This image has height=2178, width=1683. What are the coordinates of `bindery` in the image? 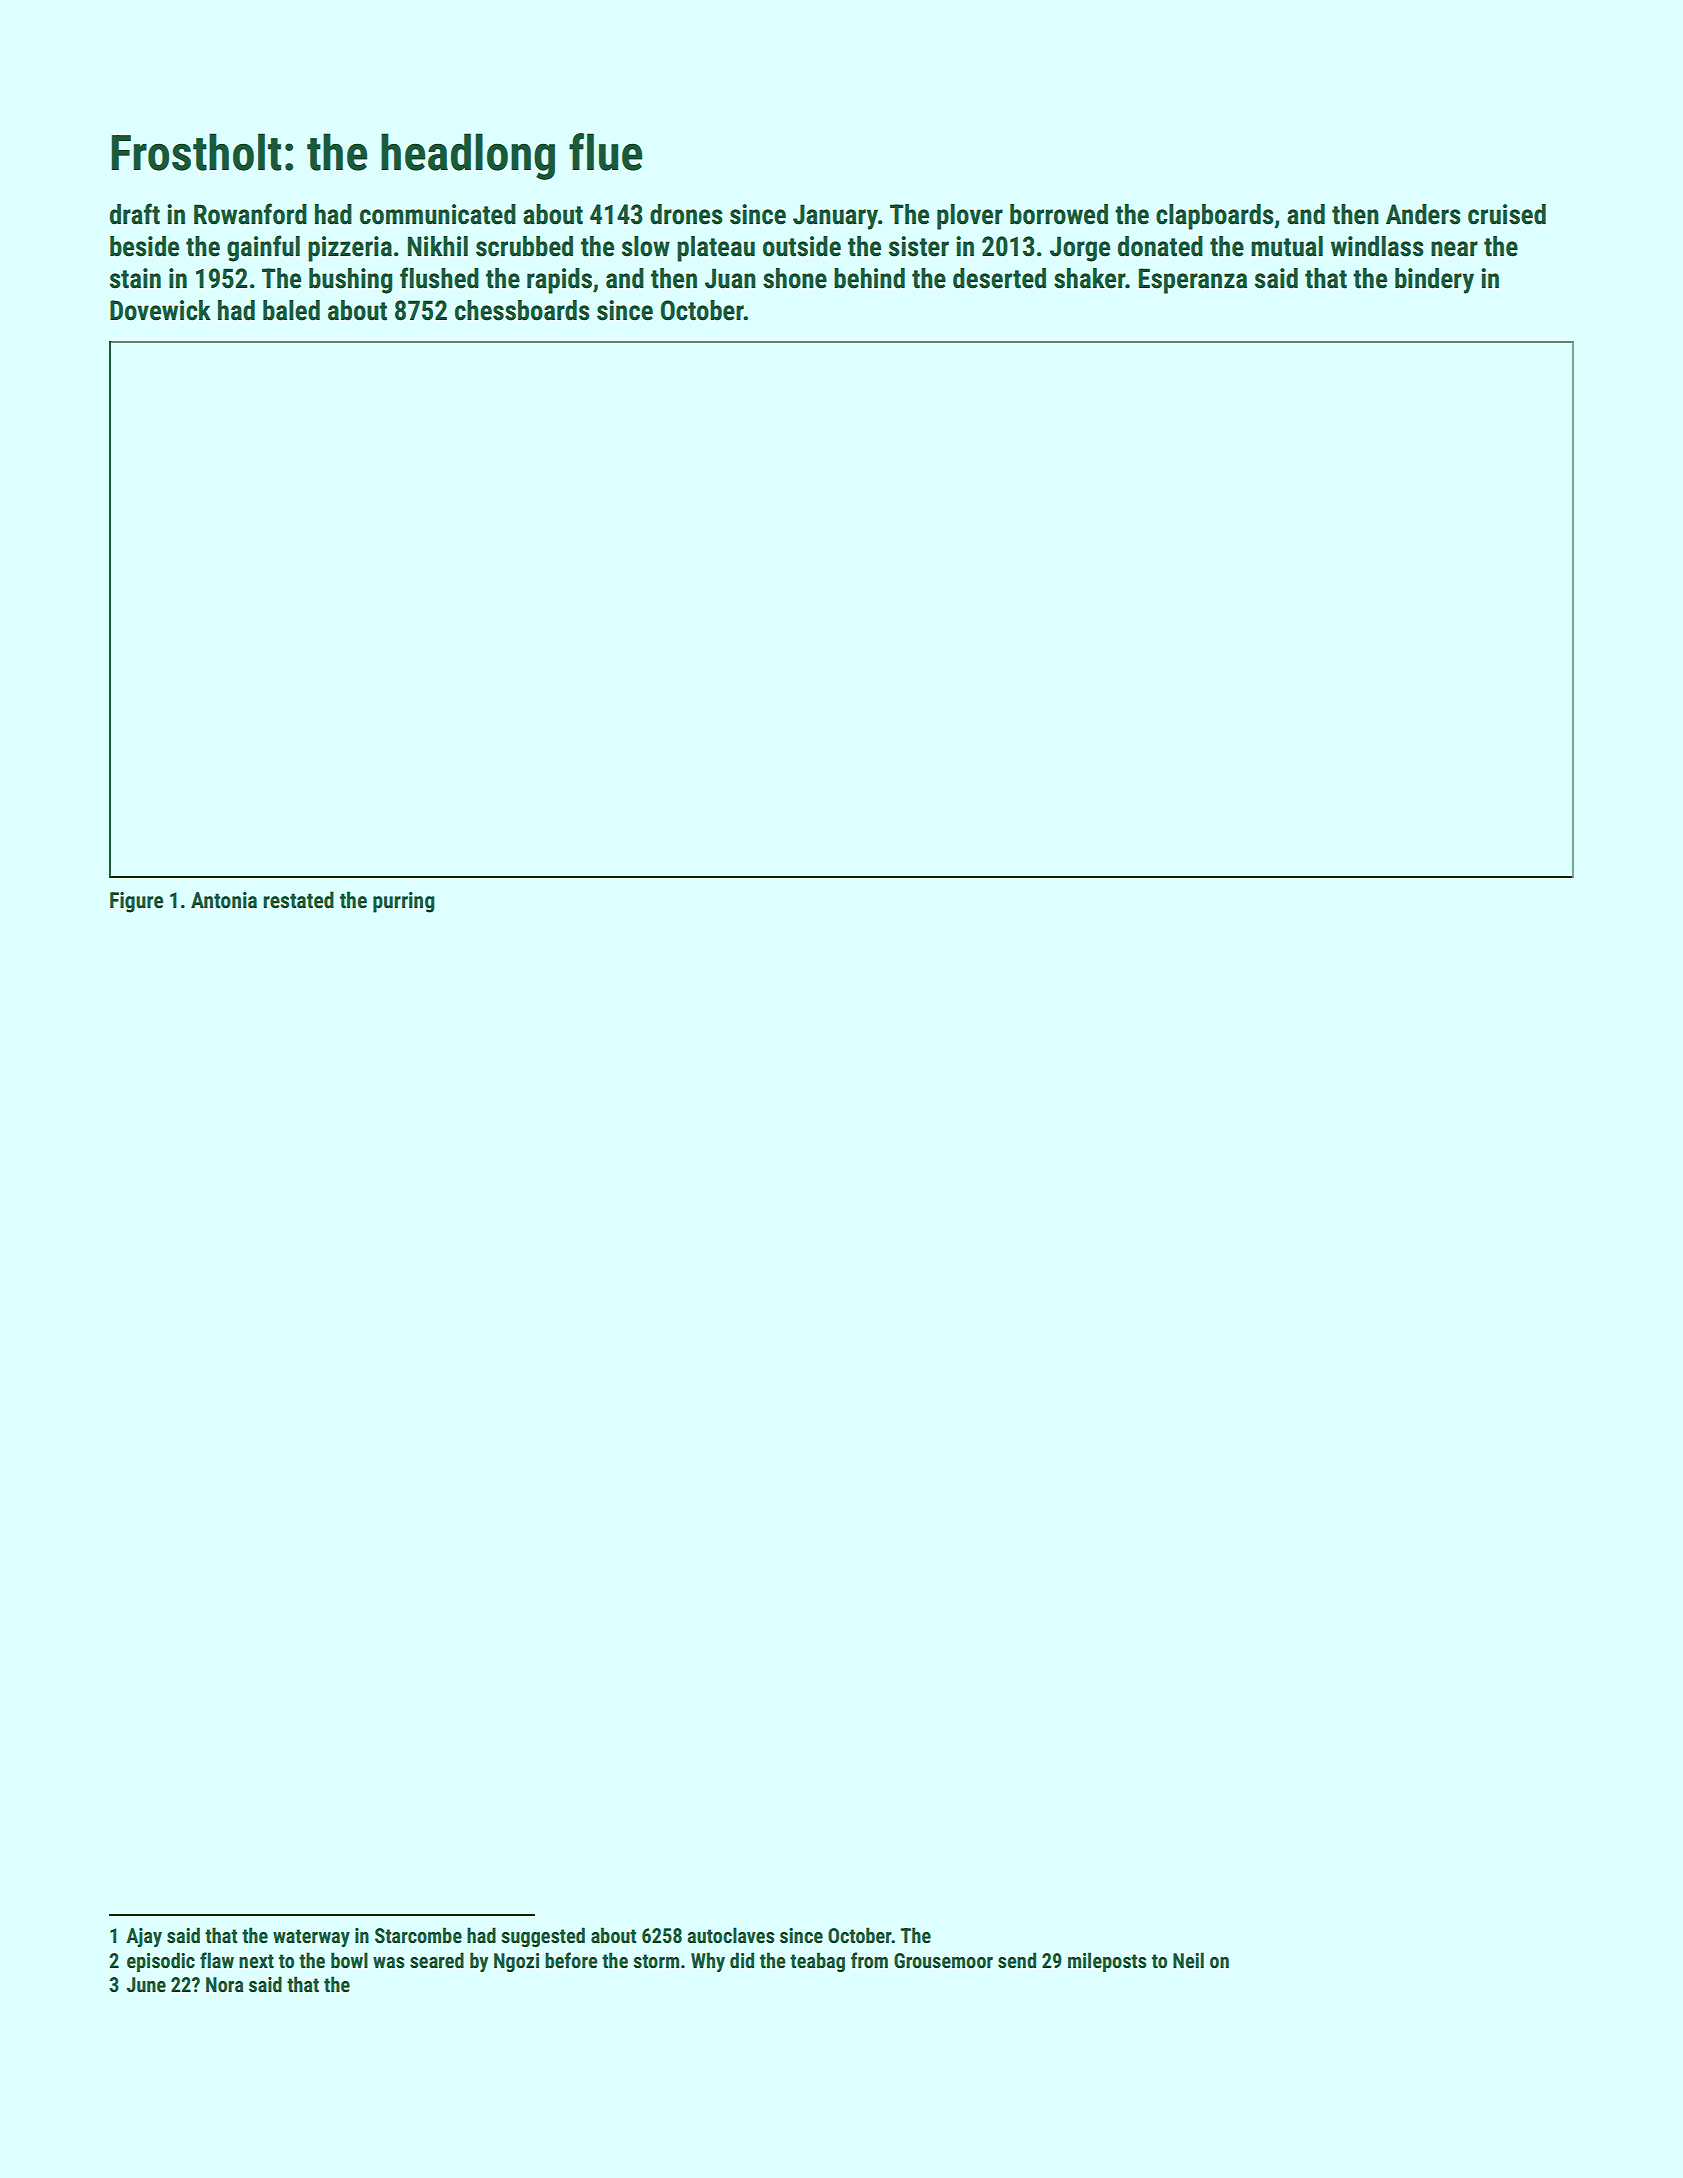 It's located at (1434, 281).
